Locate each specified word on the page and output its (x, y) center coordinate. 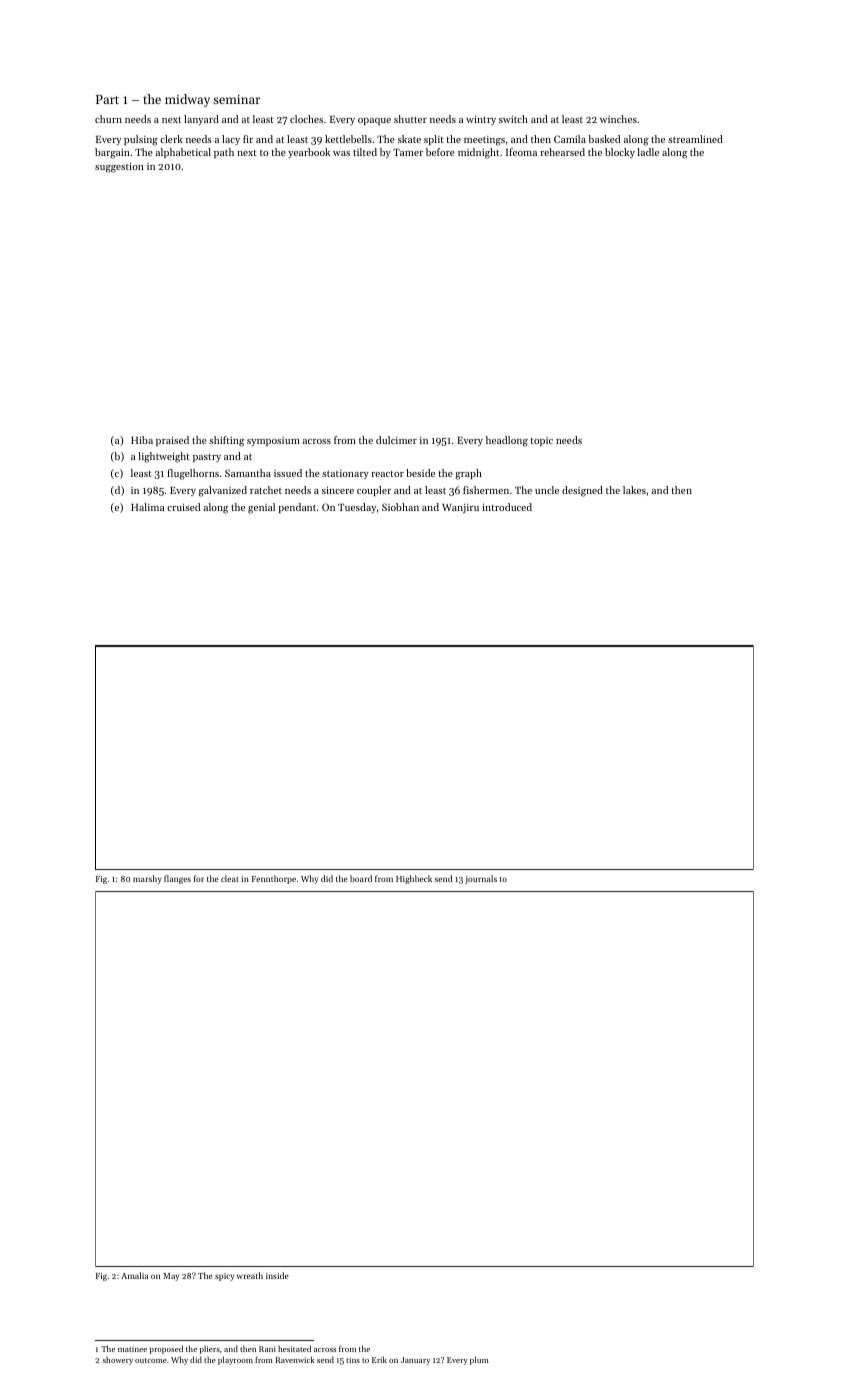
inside (277, 1275)
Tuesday (357, 508)
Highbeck (414, 879)
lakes (634, 490)
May (171, 1277)
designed (582, 491)
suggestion (119, 168)
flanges (177, 879)
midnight (478, 153)
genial (261, 508)
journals (481, 879)
